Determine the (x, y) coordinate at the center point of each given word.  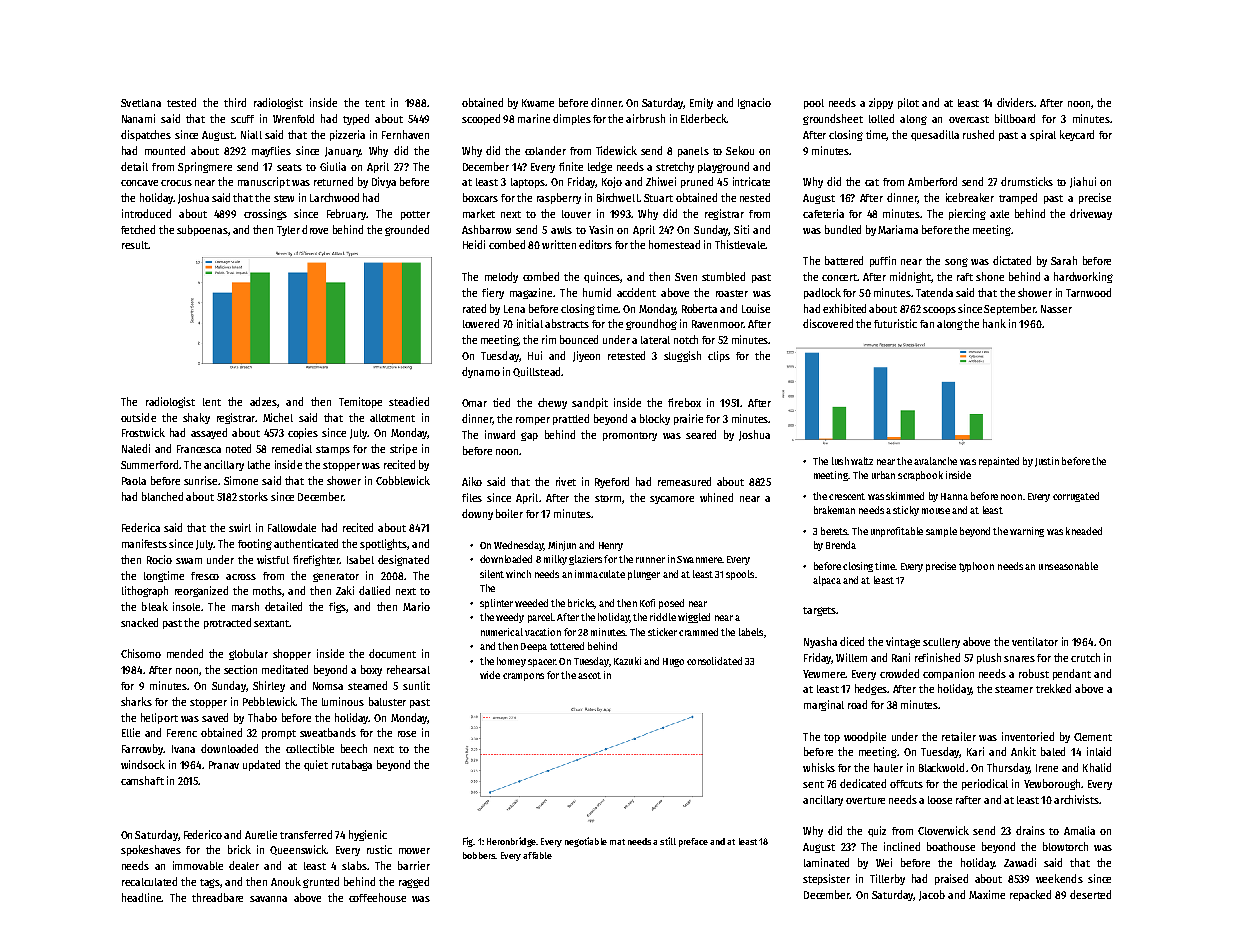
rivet (566, 481)
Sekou (740, 150)
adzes (263, 401)
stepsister (826, 879)
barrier (414, 865)
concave (139, 183)
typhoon (976, 567)
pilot (908, 103)
